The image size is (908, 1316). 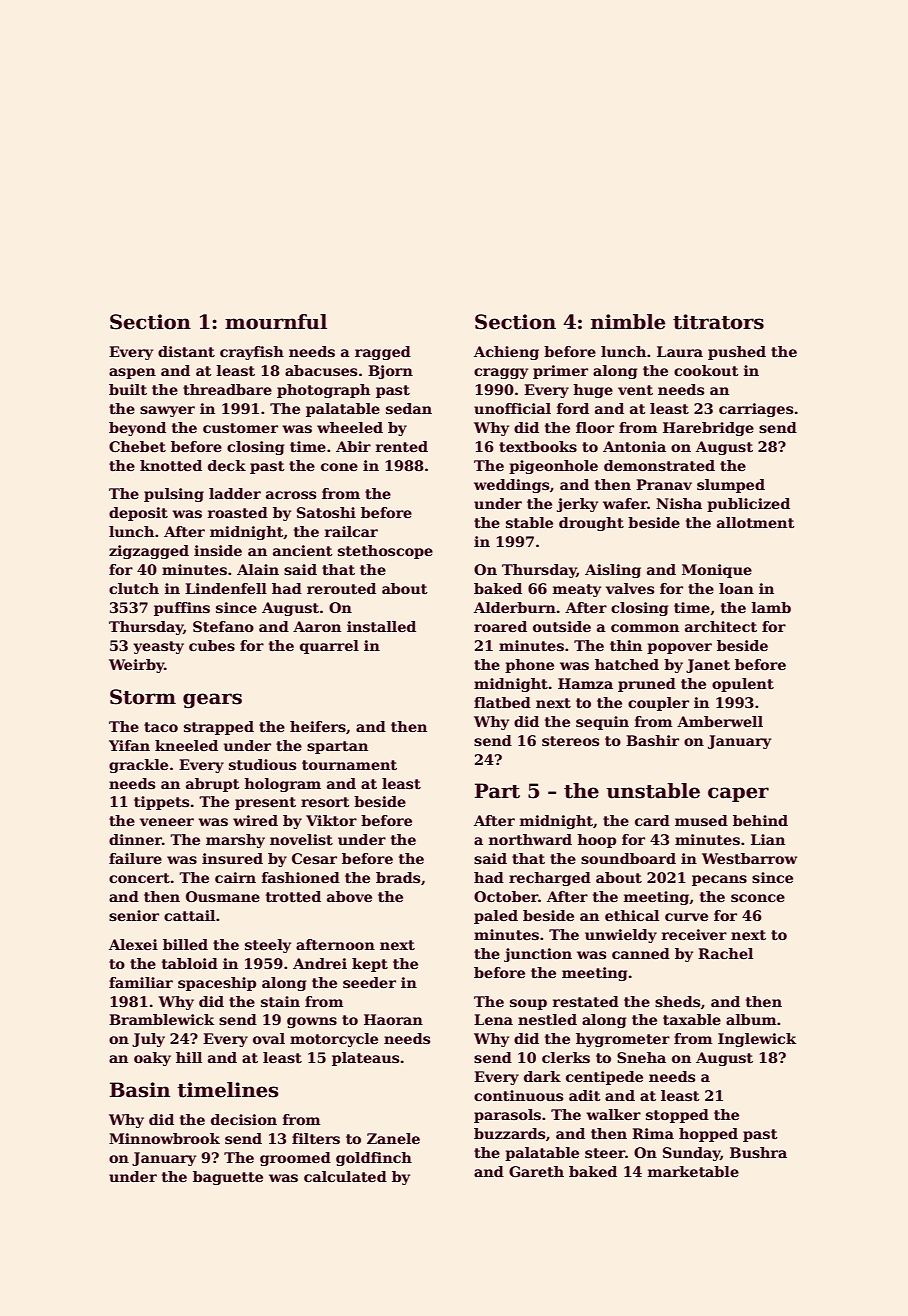 I want to click on puffins, so click(x=182, y=609).
